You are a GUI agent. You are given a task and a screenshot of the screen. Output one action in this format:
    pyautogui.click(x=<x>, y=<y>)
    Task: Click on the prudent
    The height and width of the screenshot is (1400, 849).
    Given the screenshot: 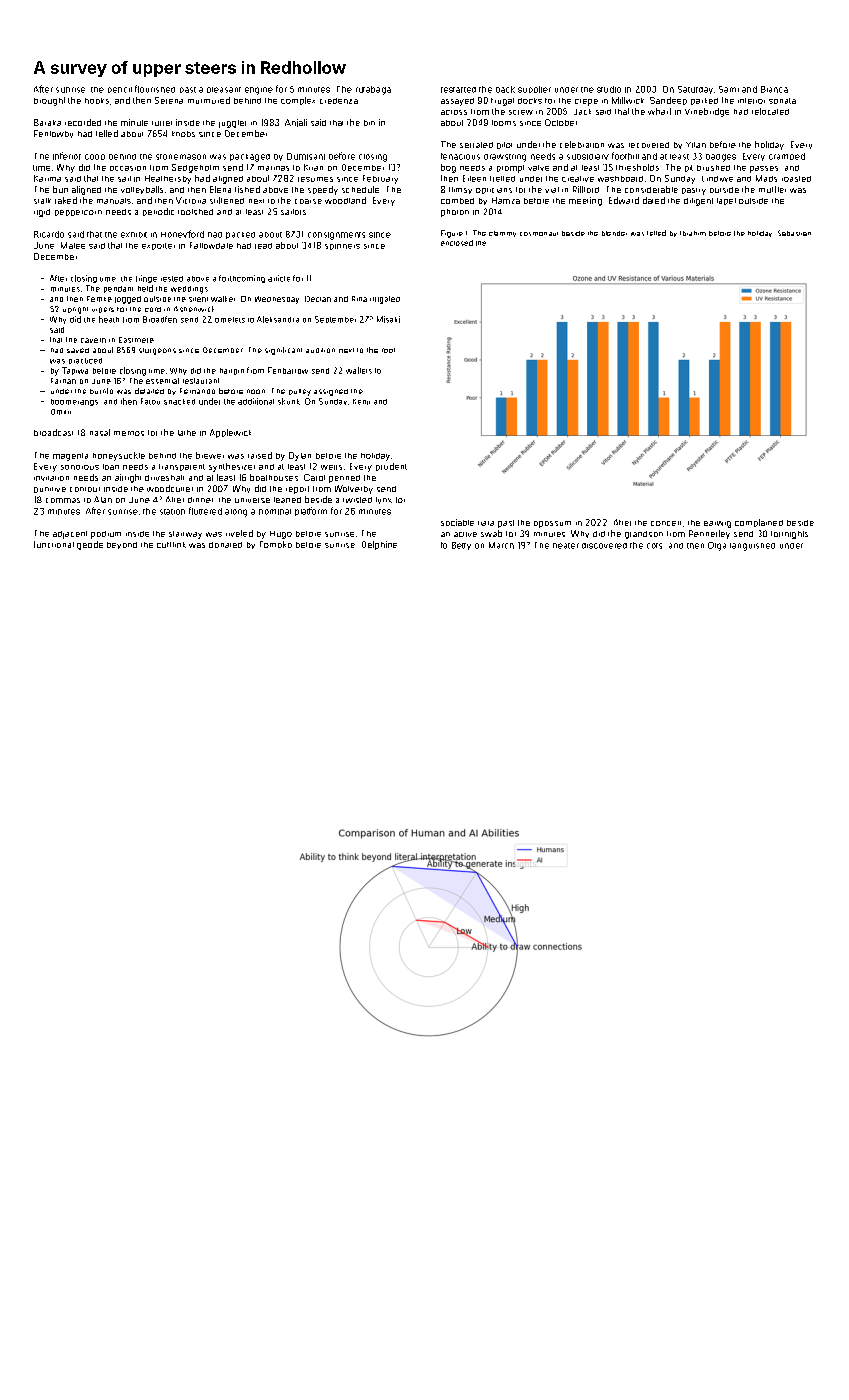 What is the action you would take?
    pyautogui.click(x=391, y=467)
